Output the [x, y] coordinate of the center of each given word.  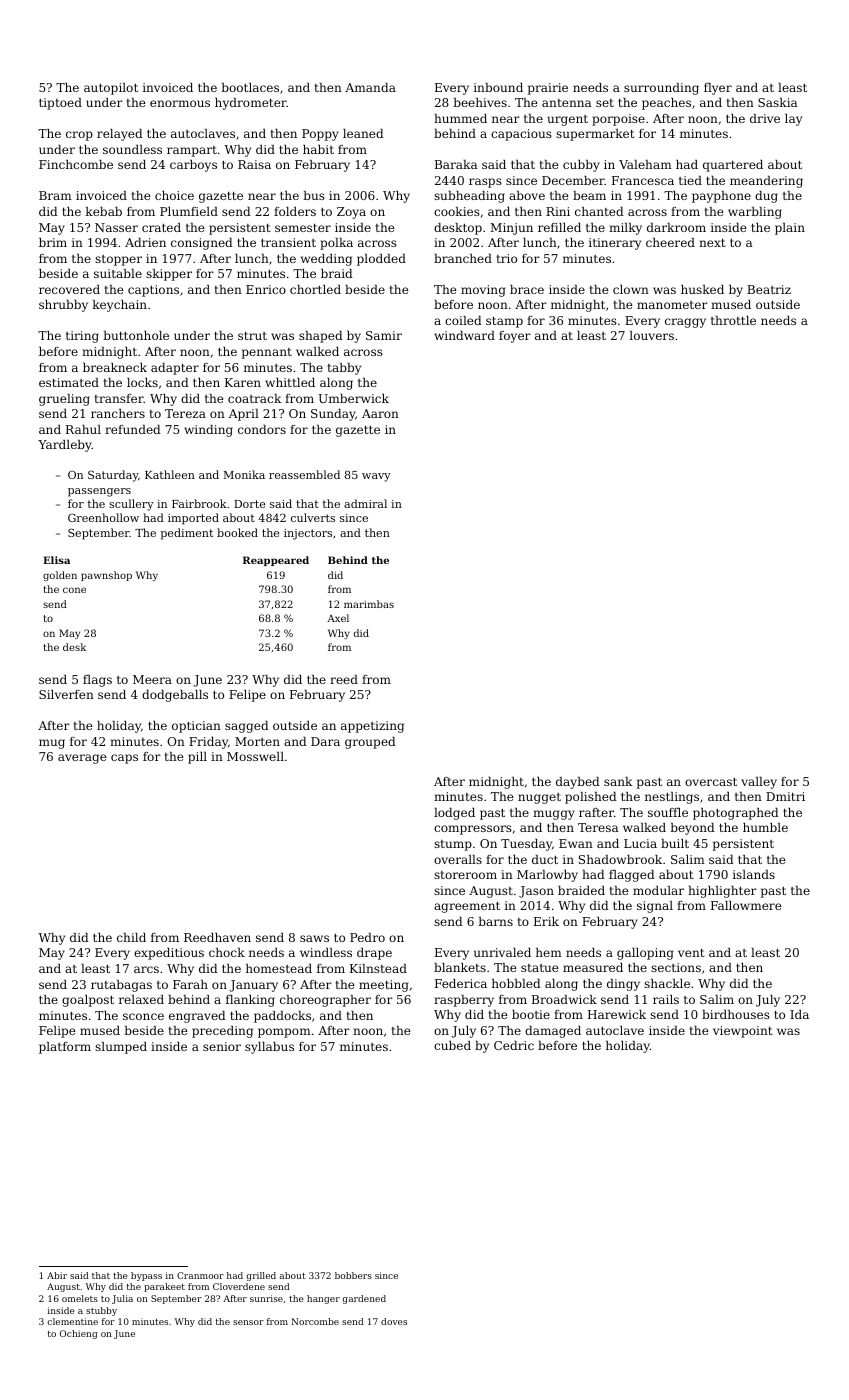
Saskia [778, 102]
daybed [578, 783]
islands [754, 874]
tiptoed [60, 104]
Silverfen [66, 694]
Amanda [370, 87]
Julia [122, 1299]
